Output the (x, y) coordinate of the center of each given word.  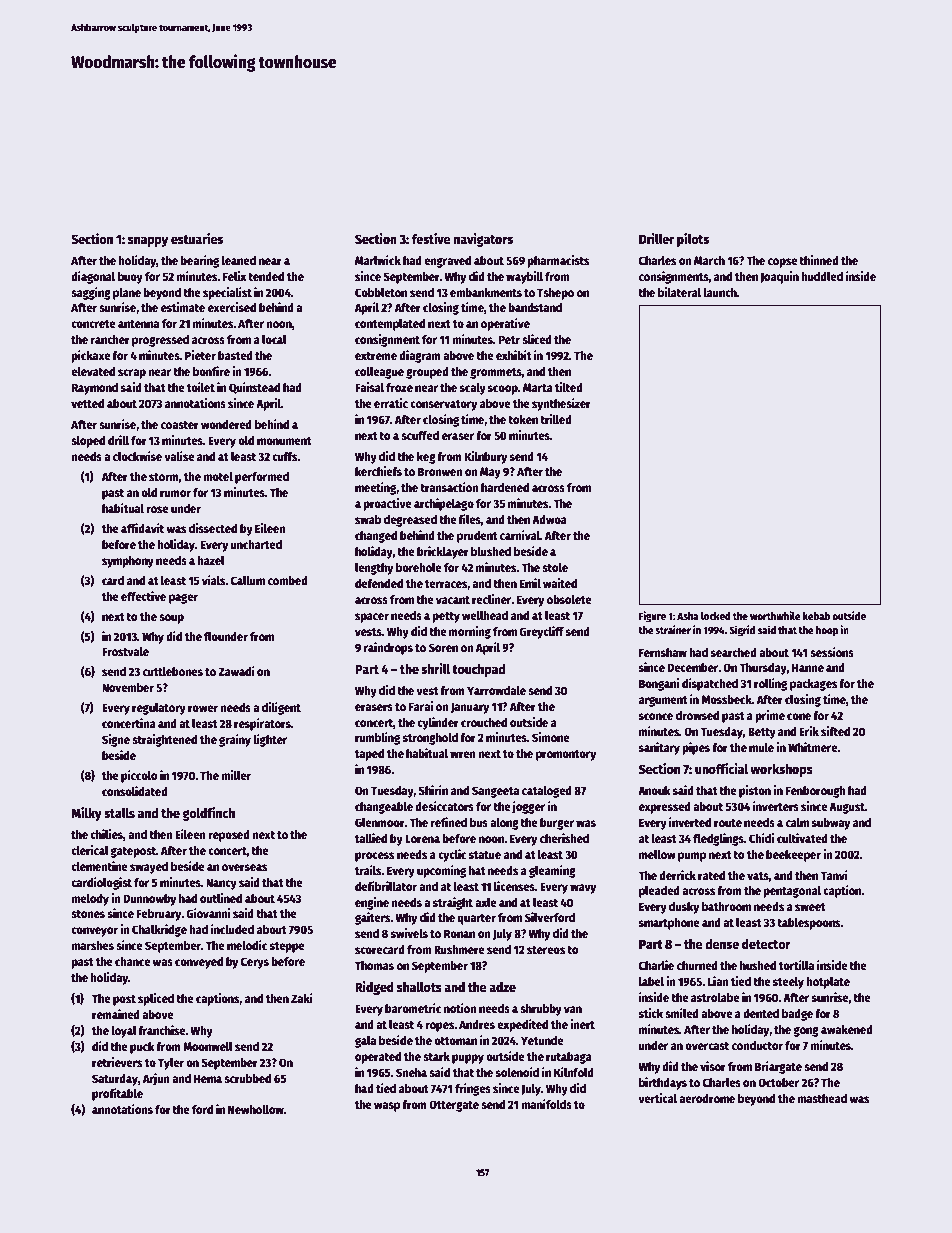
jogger (528, 807)
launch (720, 292)
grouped (427, 373)
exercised (232, 307)
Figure (652, 617)
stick (651, 1013)
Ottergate (454, 1106)
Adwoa (549, 519)
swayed (149, 868)
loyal (124, 1032)
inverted (690, 822)
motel (218, 476)
